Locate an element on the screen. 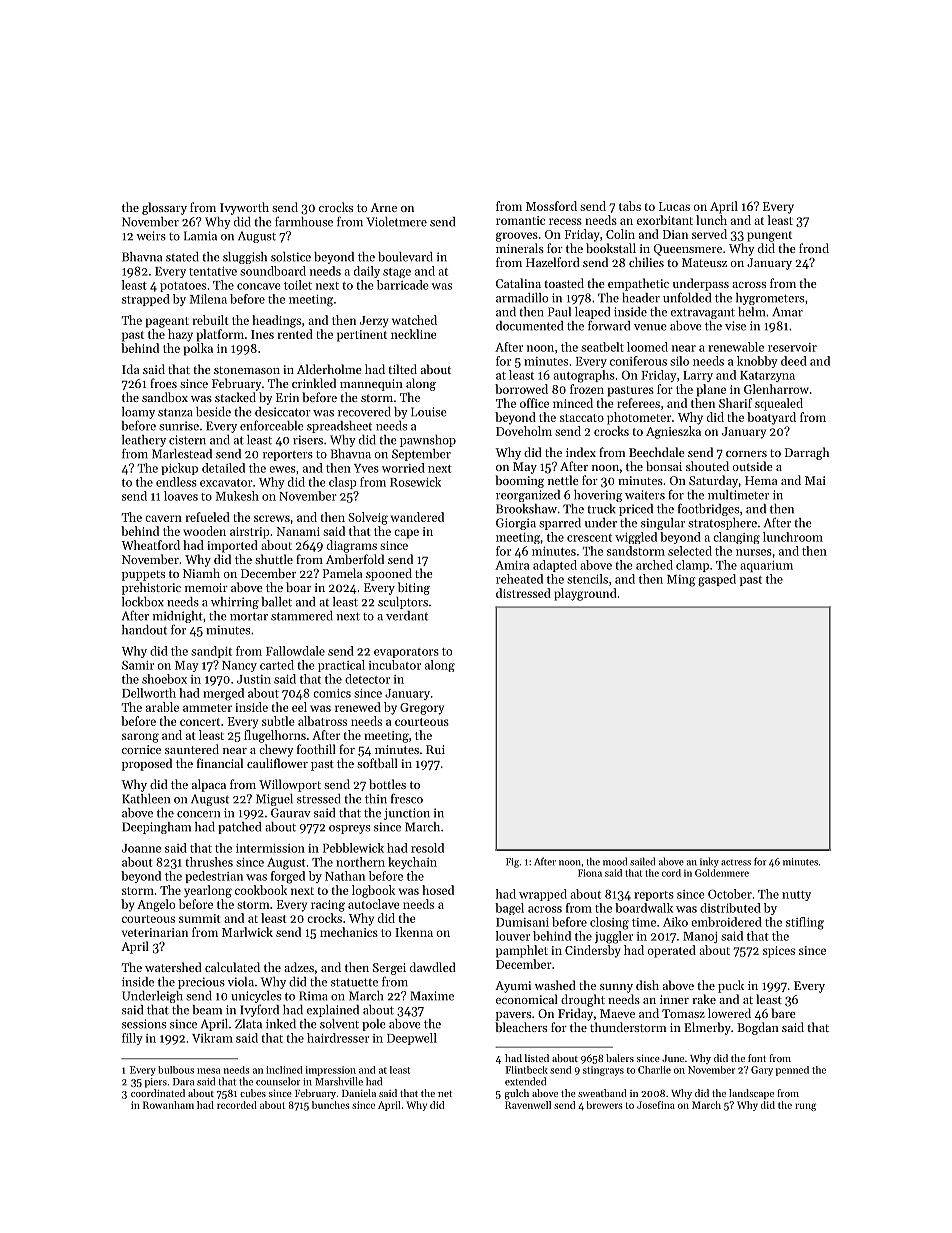 The image size is (952, 1233). Rowanham is located at coordinates (168, 1105).
